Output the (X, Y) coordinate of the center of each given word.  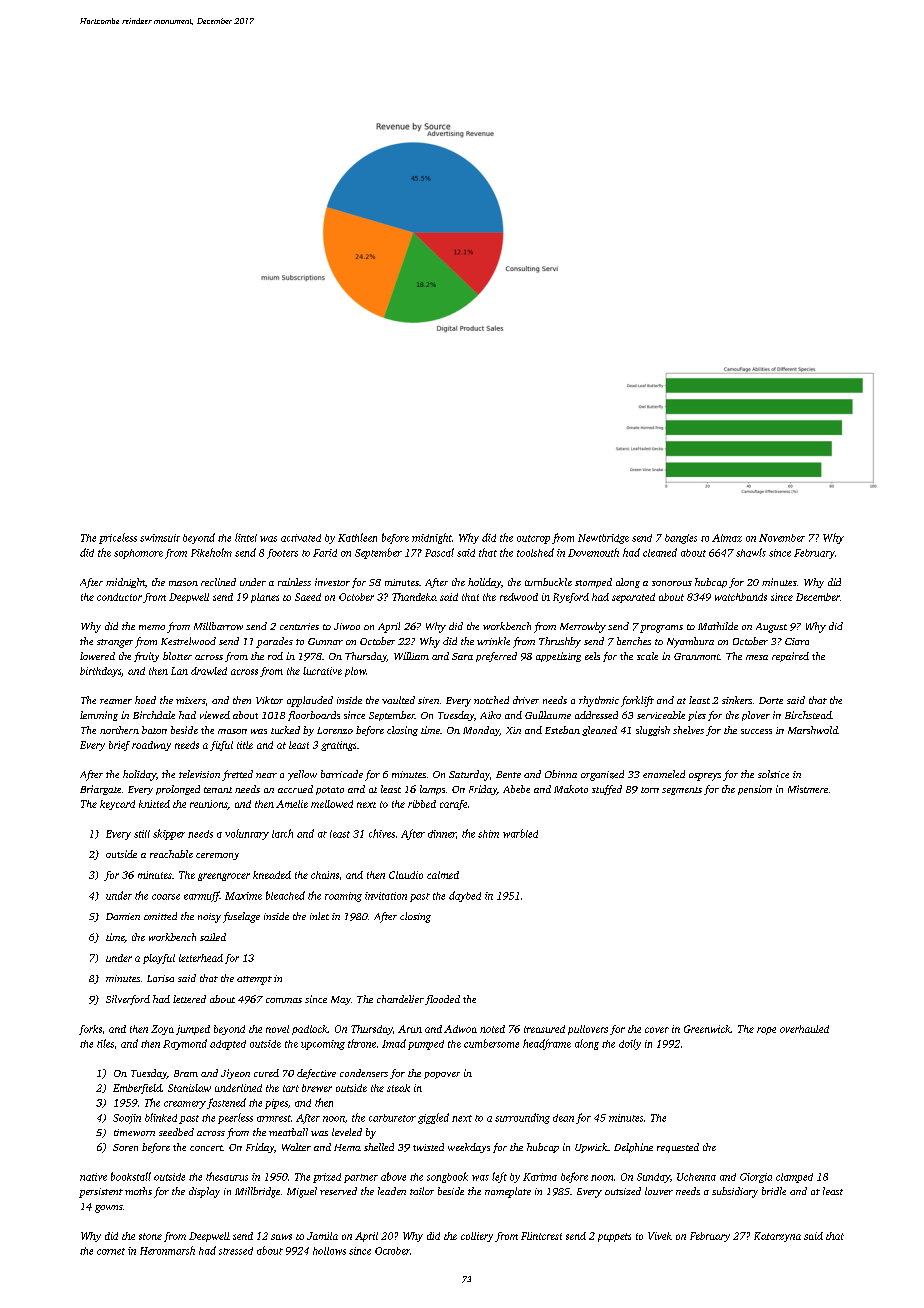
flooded (442, 1000)
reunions (209, 805)
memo (152, 627)
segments (682, 791)
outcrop (533, 539)
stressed (236, 1251)
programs (661, 629)
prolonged (178, 790)
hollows (329, 1251)
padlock (310, 1030)
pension (755, 790)
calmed (443, 875)
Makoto (571, 789)
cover (657, 1030)
